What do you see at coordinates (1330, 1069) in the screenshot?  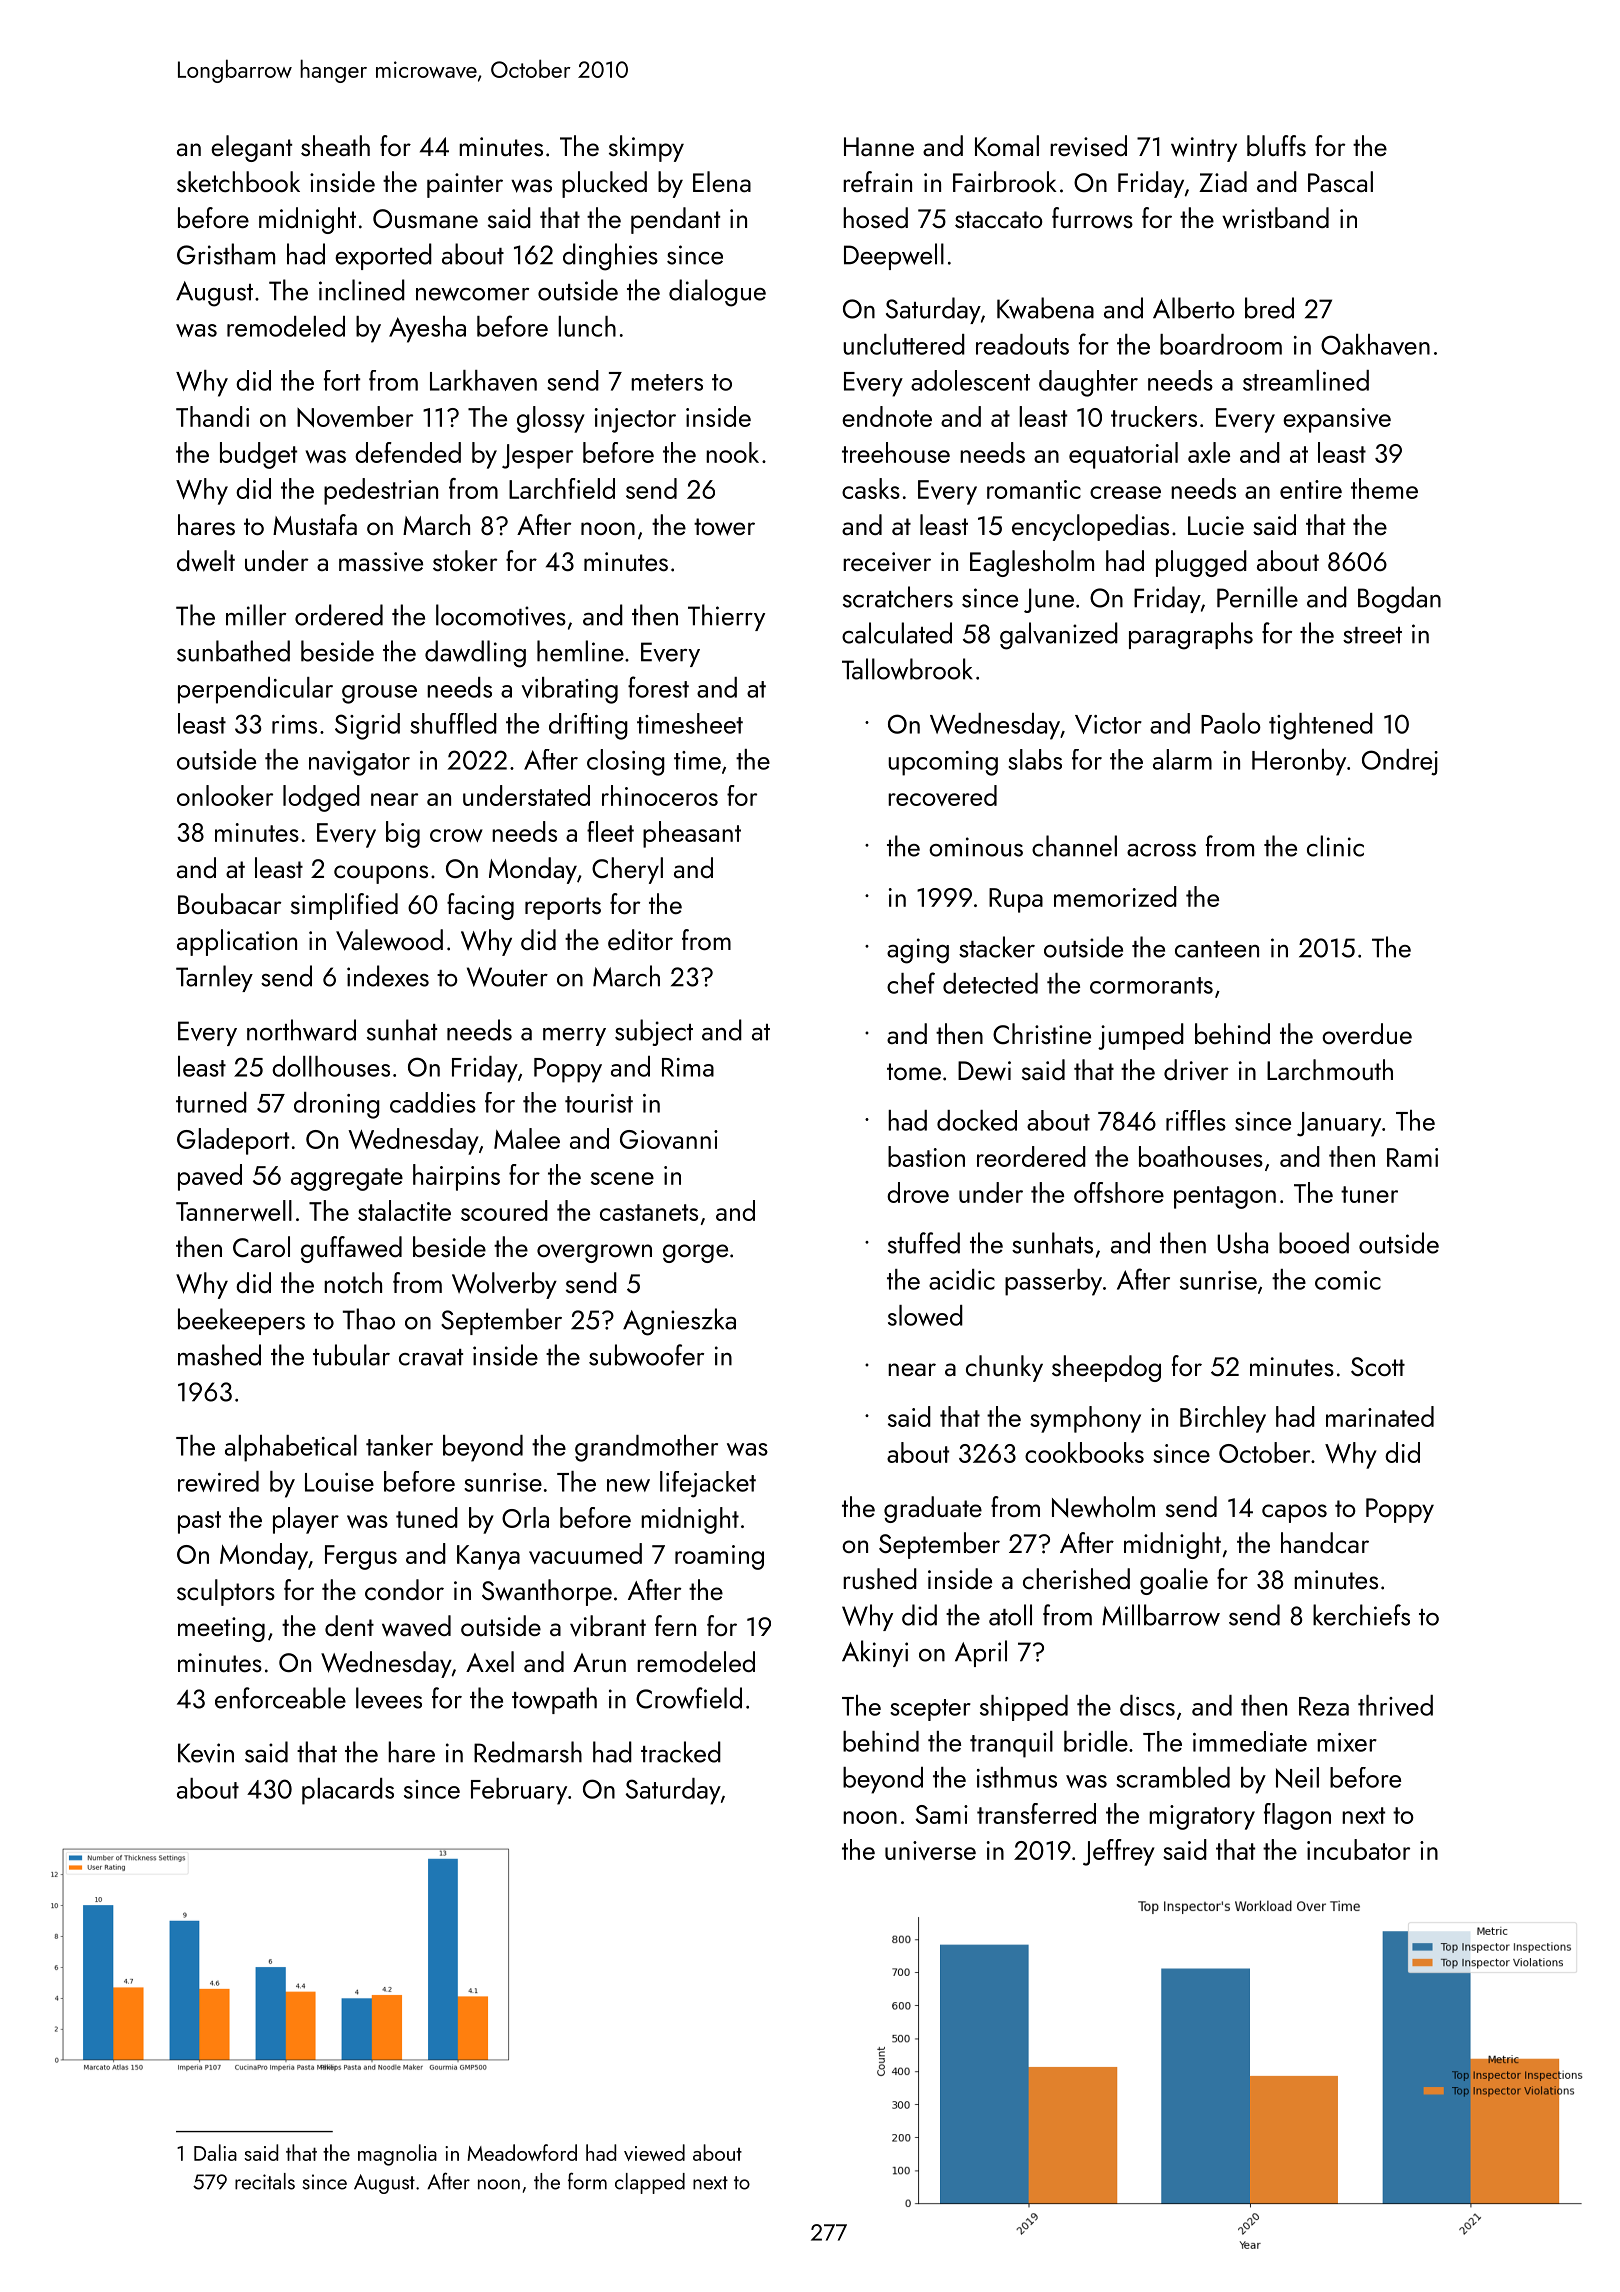 I see `Larchmouth` at bounding box center [1330, 1069].
